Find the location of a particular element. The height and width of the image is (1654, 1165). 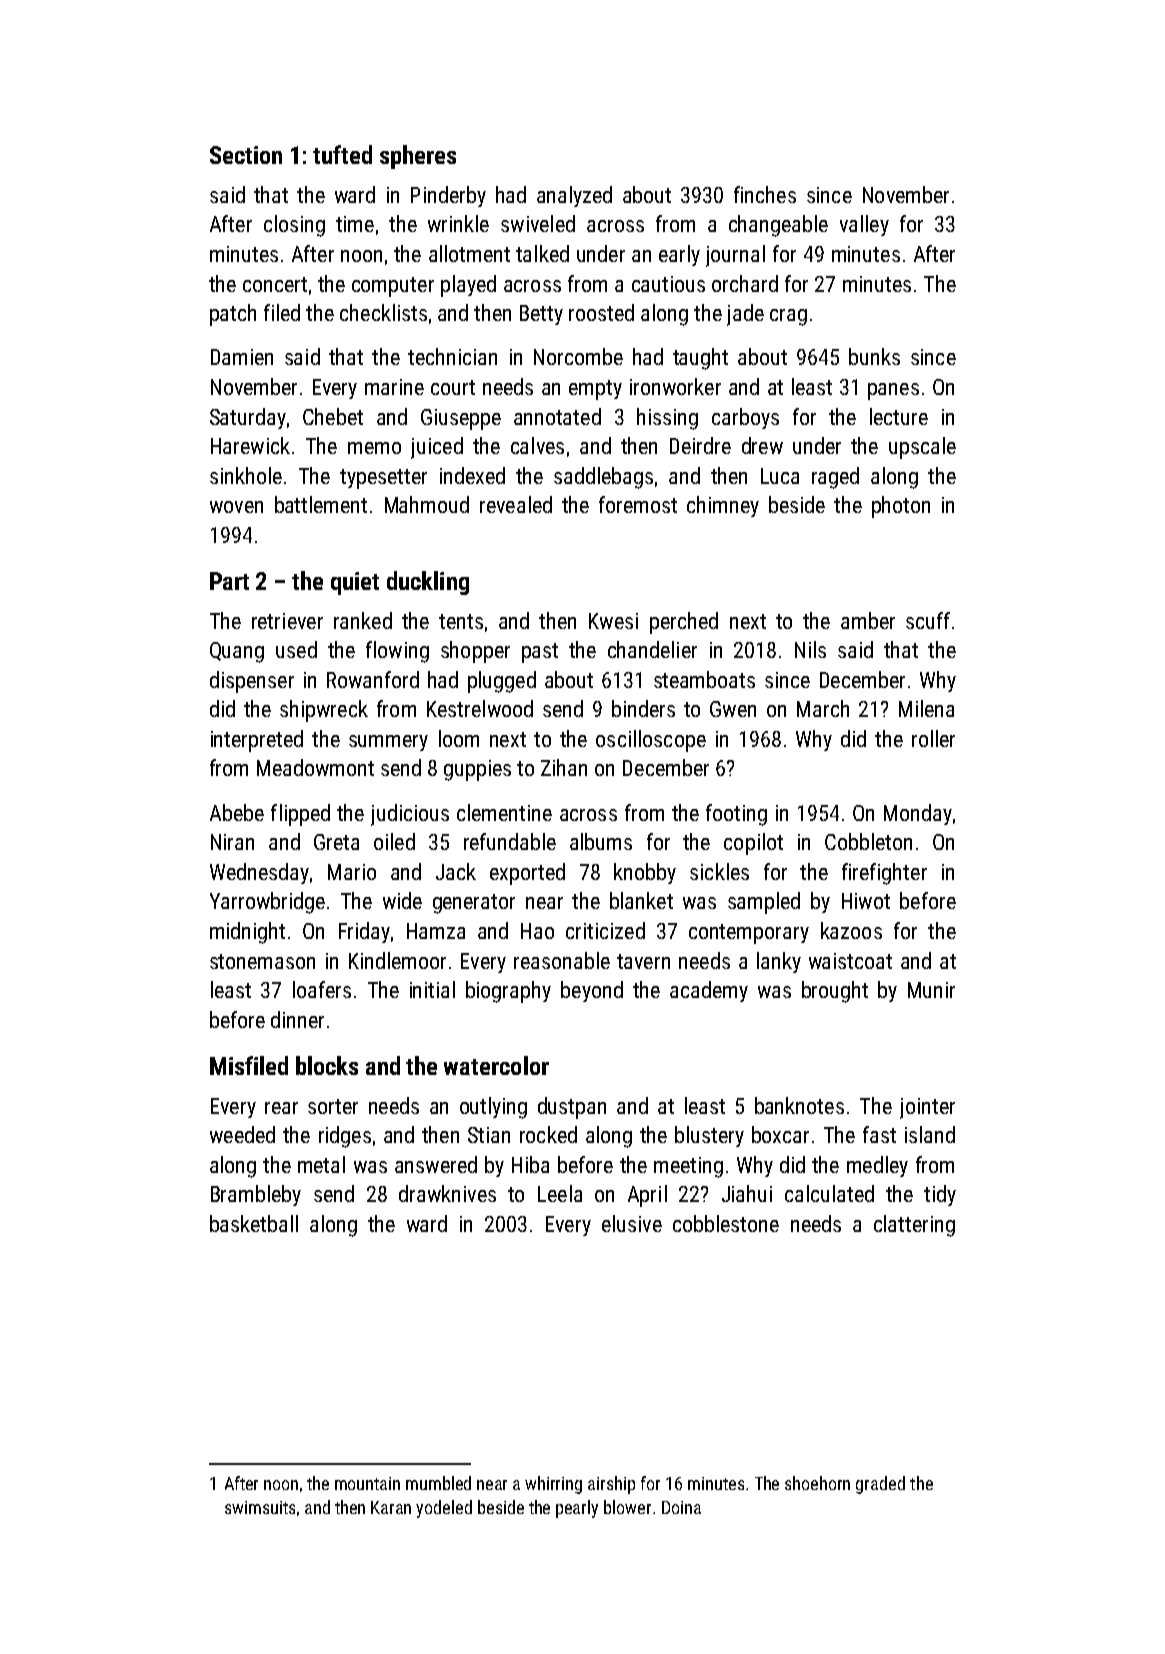

dinner is located at coordinates (297, 1019).
